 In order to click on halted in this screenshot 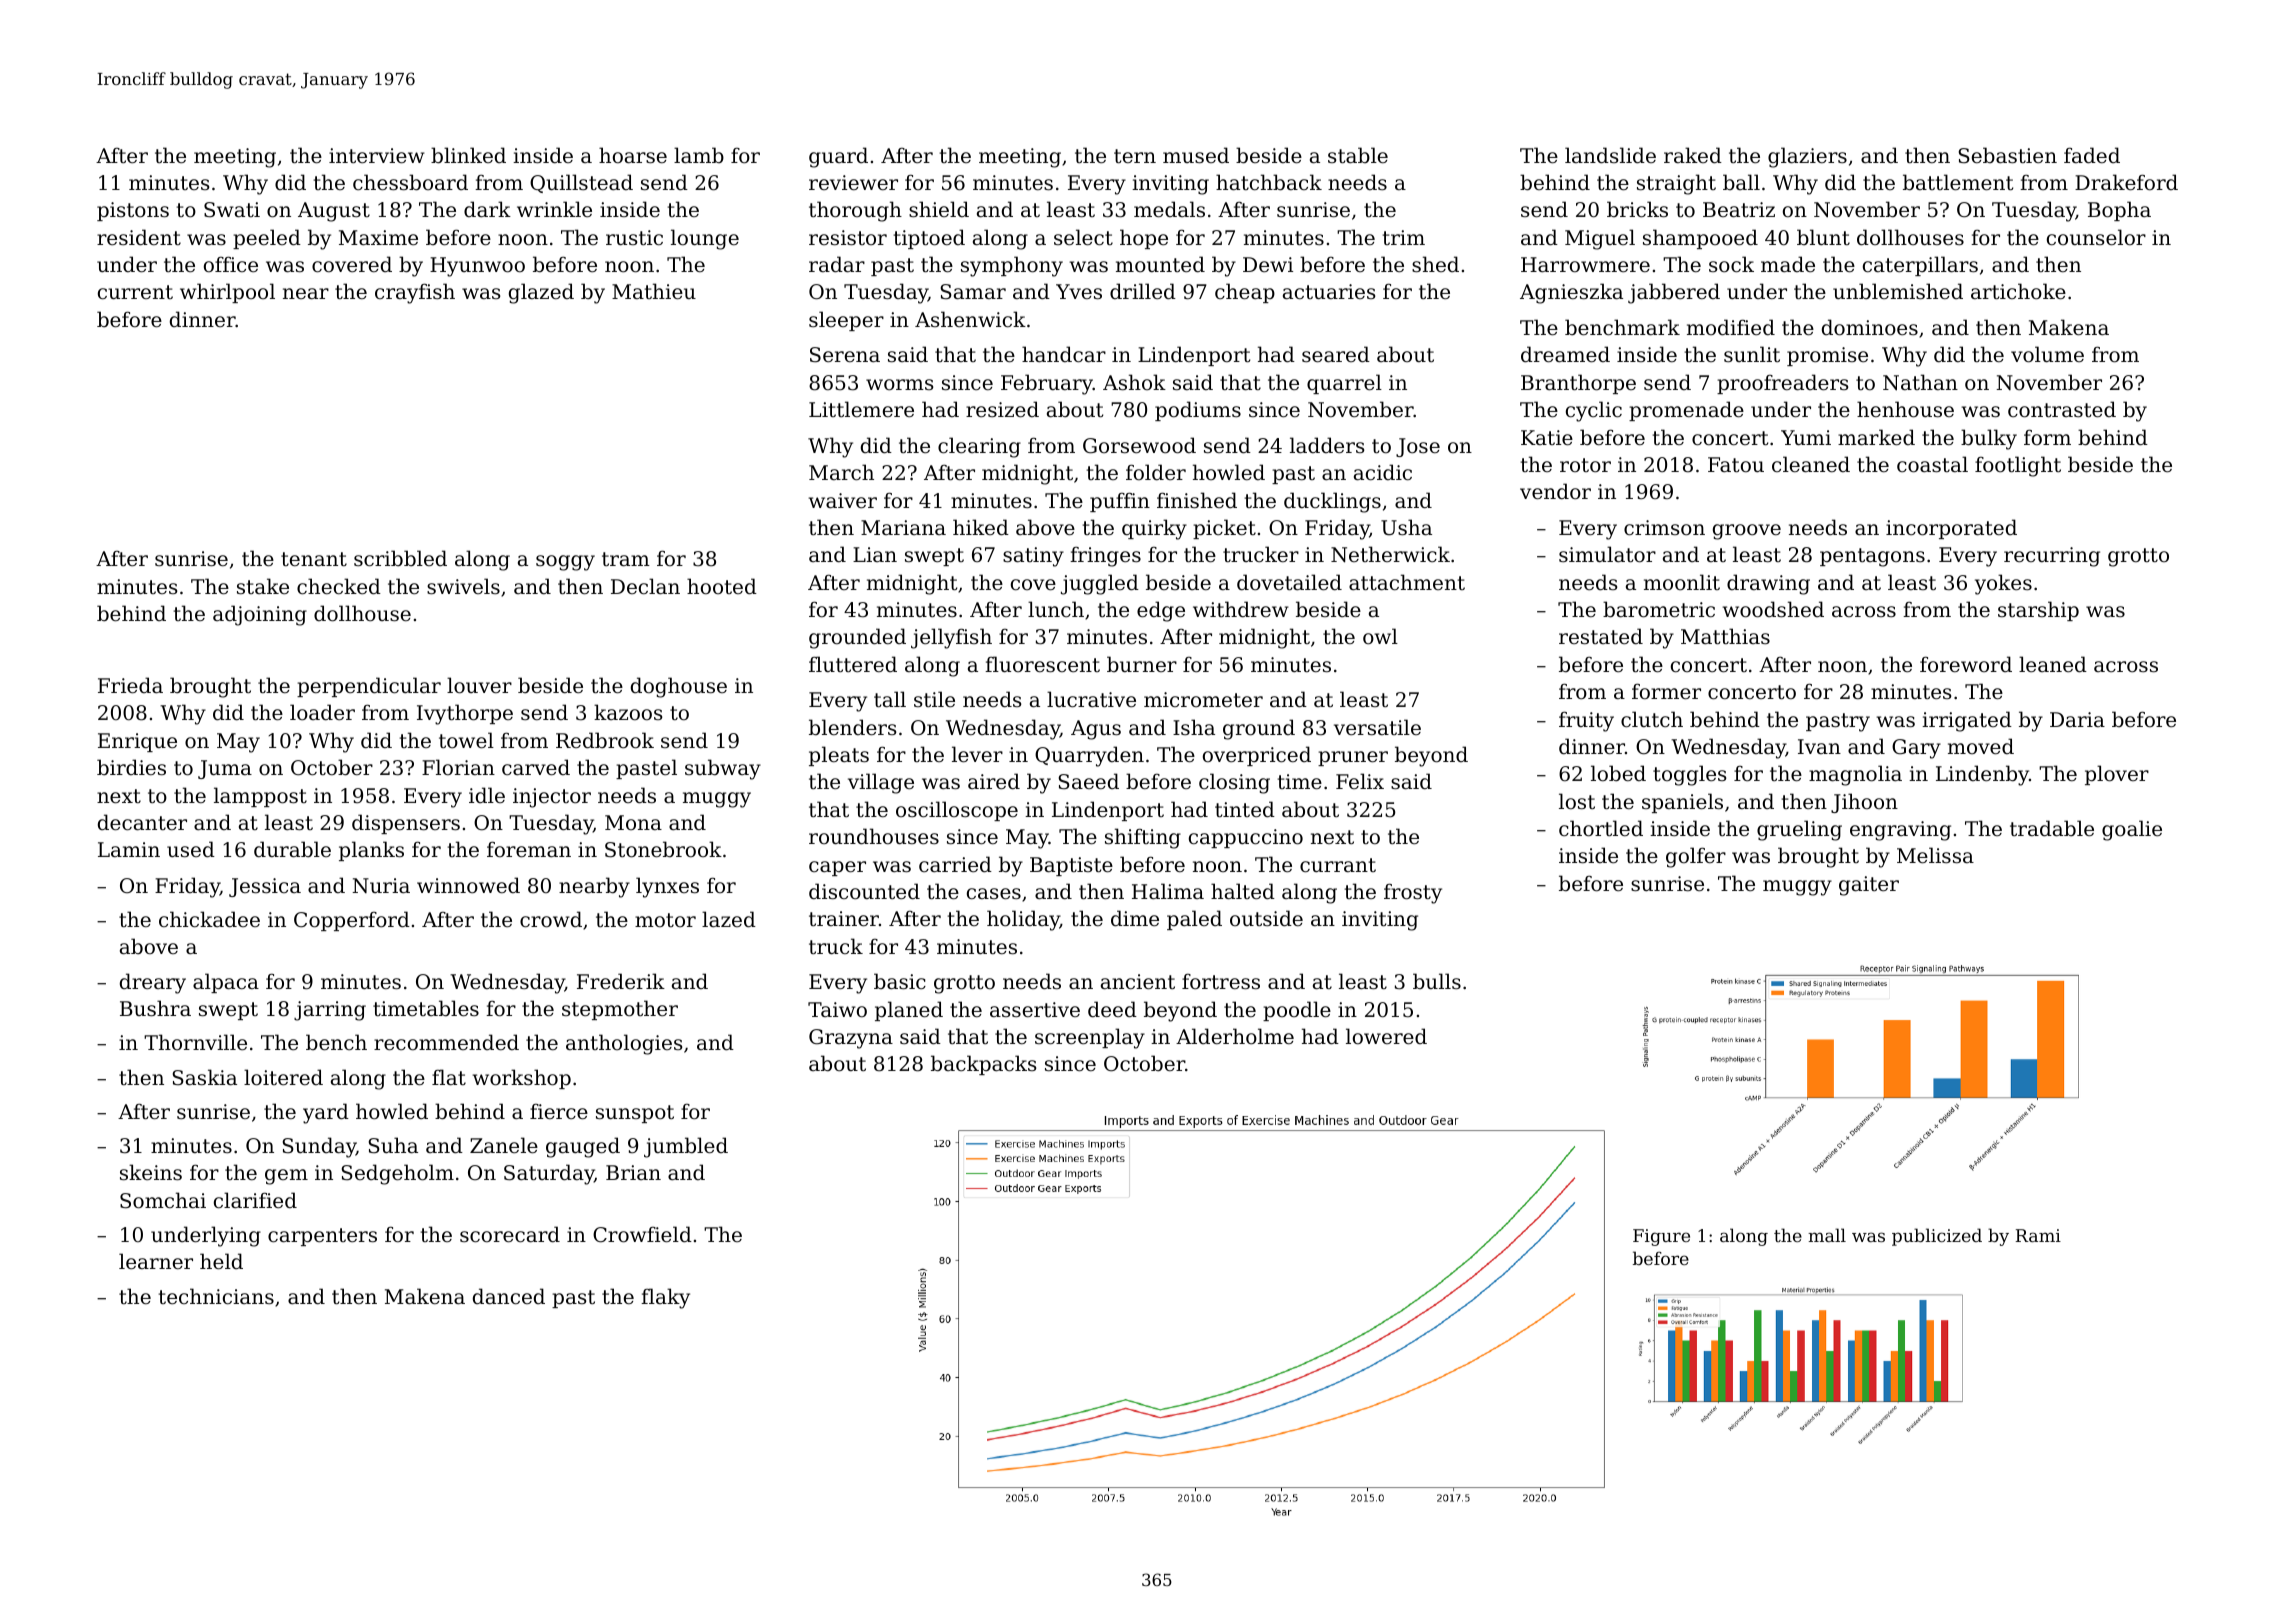, I will do `click(1243, 891)`.
